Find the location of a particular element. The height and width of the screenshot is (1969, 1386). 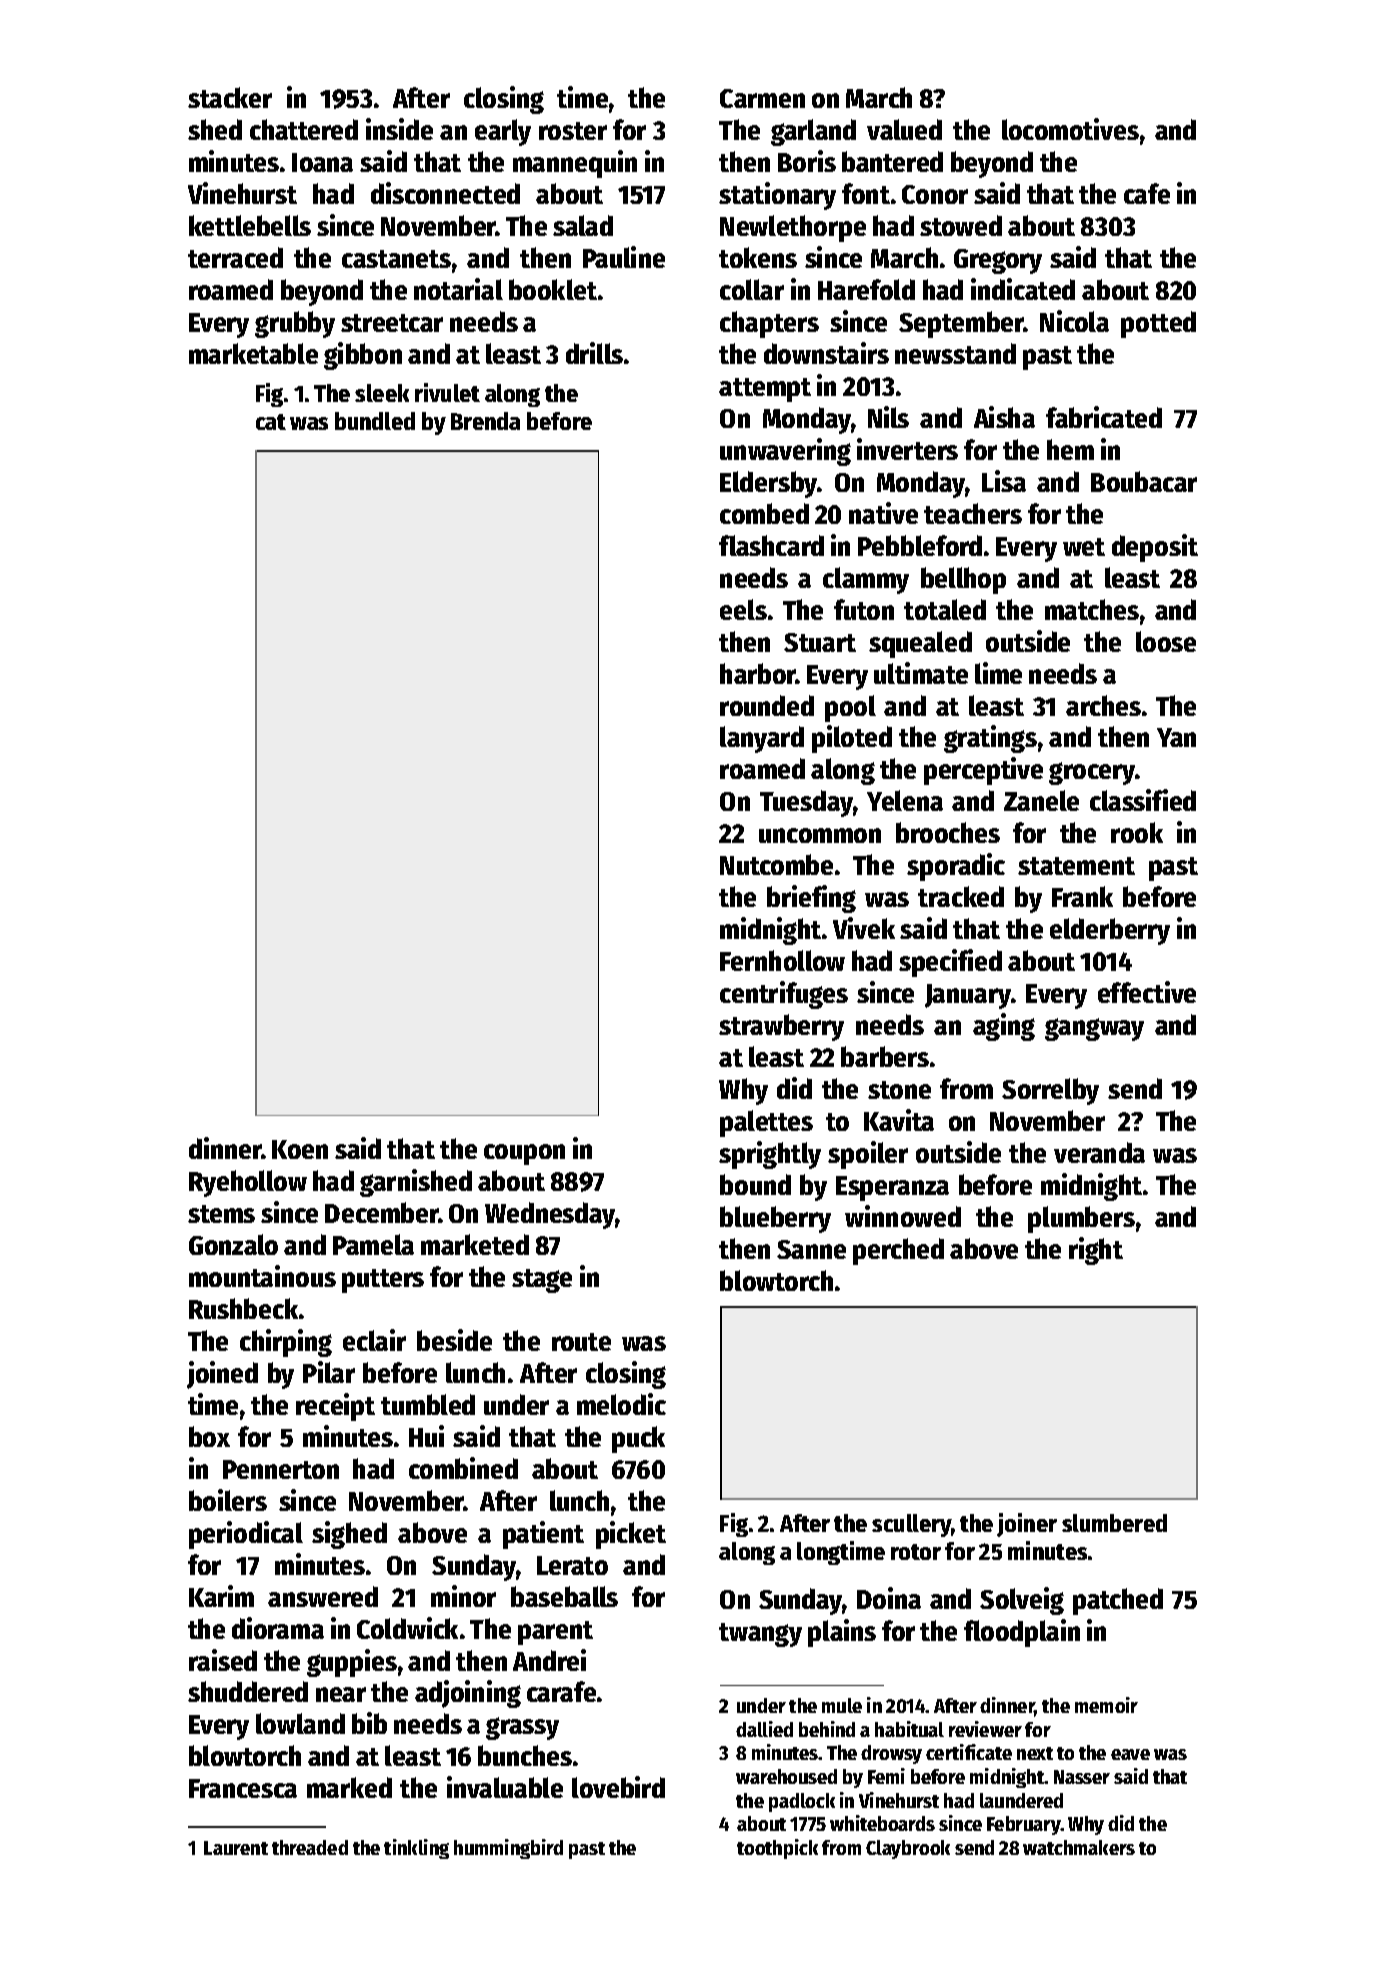

patched is located at coordinates (1118, 1601).
